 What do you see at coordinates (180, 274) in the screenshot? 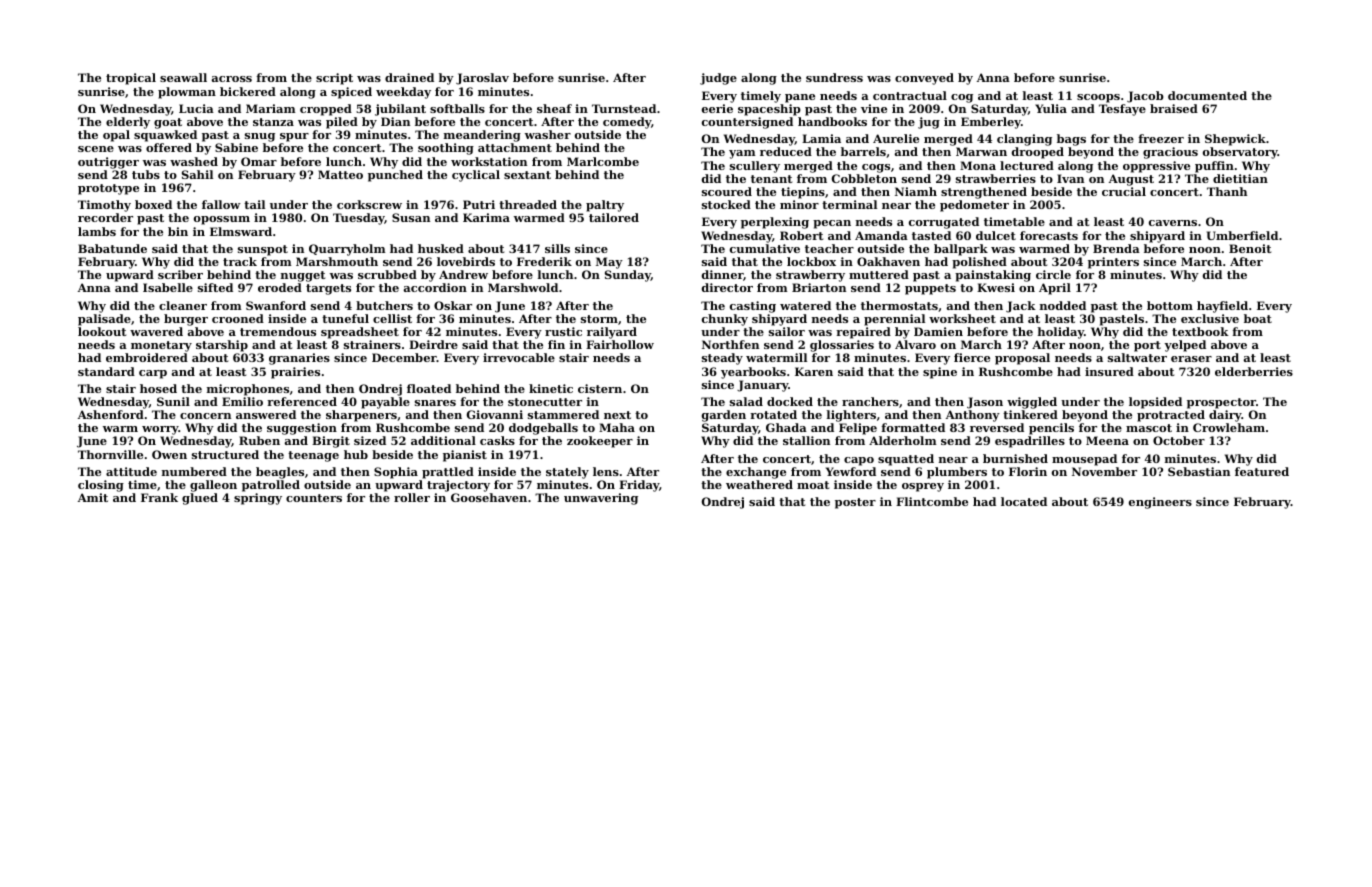
I see `scriber` at bounding box center [180, 274].
